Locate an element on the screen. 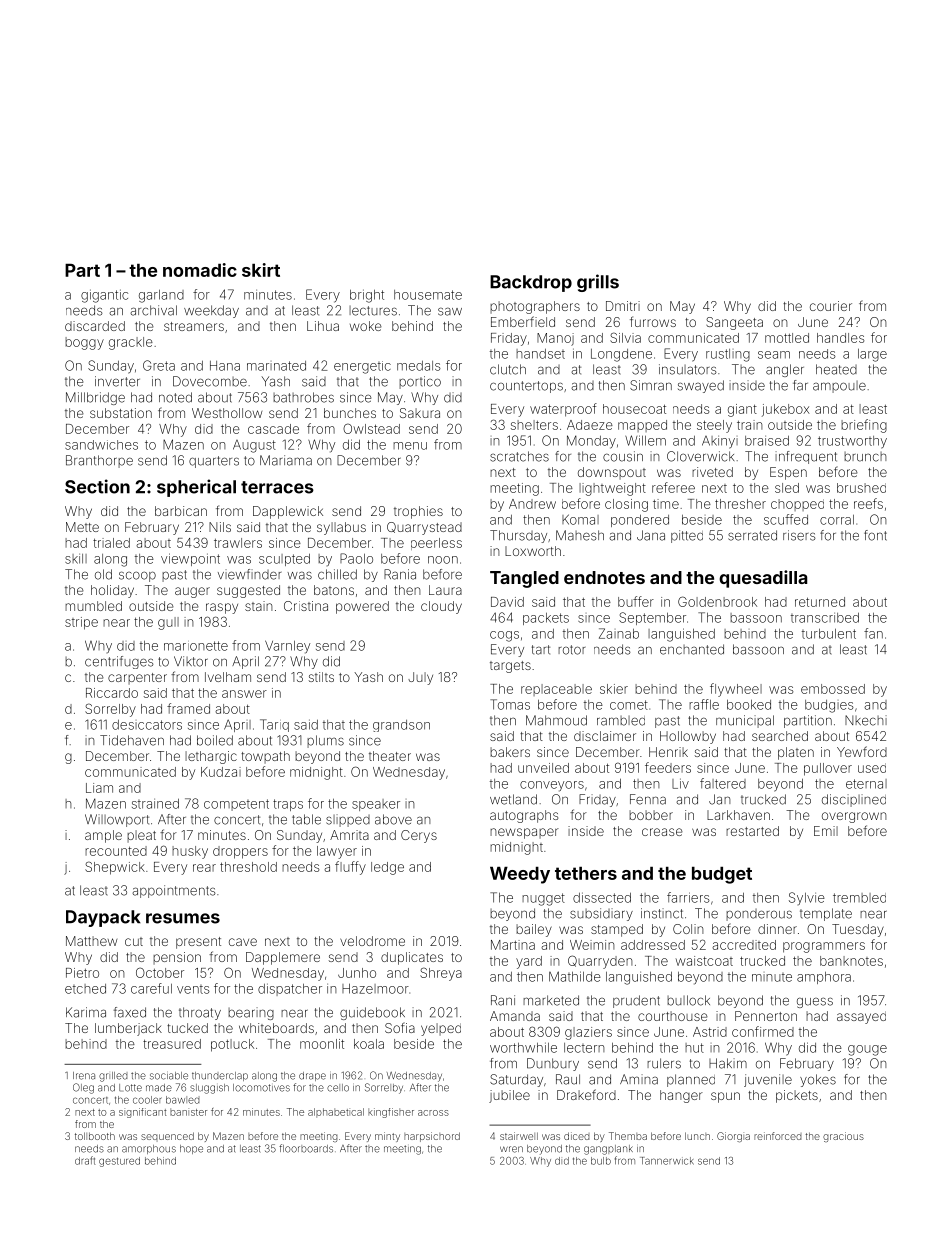 The width and height of the screenshot is (952, 1233). harpsichord is located at coordinates (432, 1137).
